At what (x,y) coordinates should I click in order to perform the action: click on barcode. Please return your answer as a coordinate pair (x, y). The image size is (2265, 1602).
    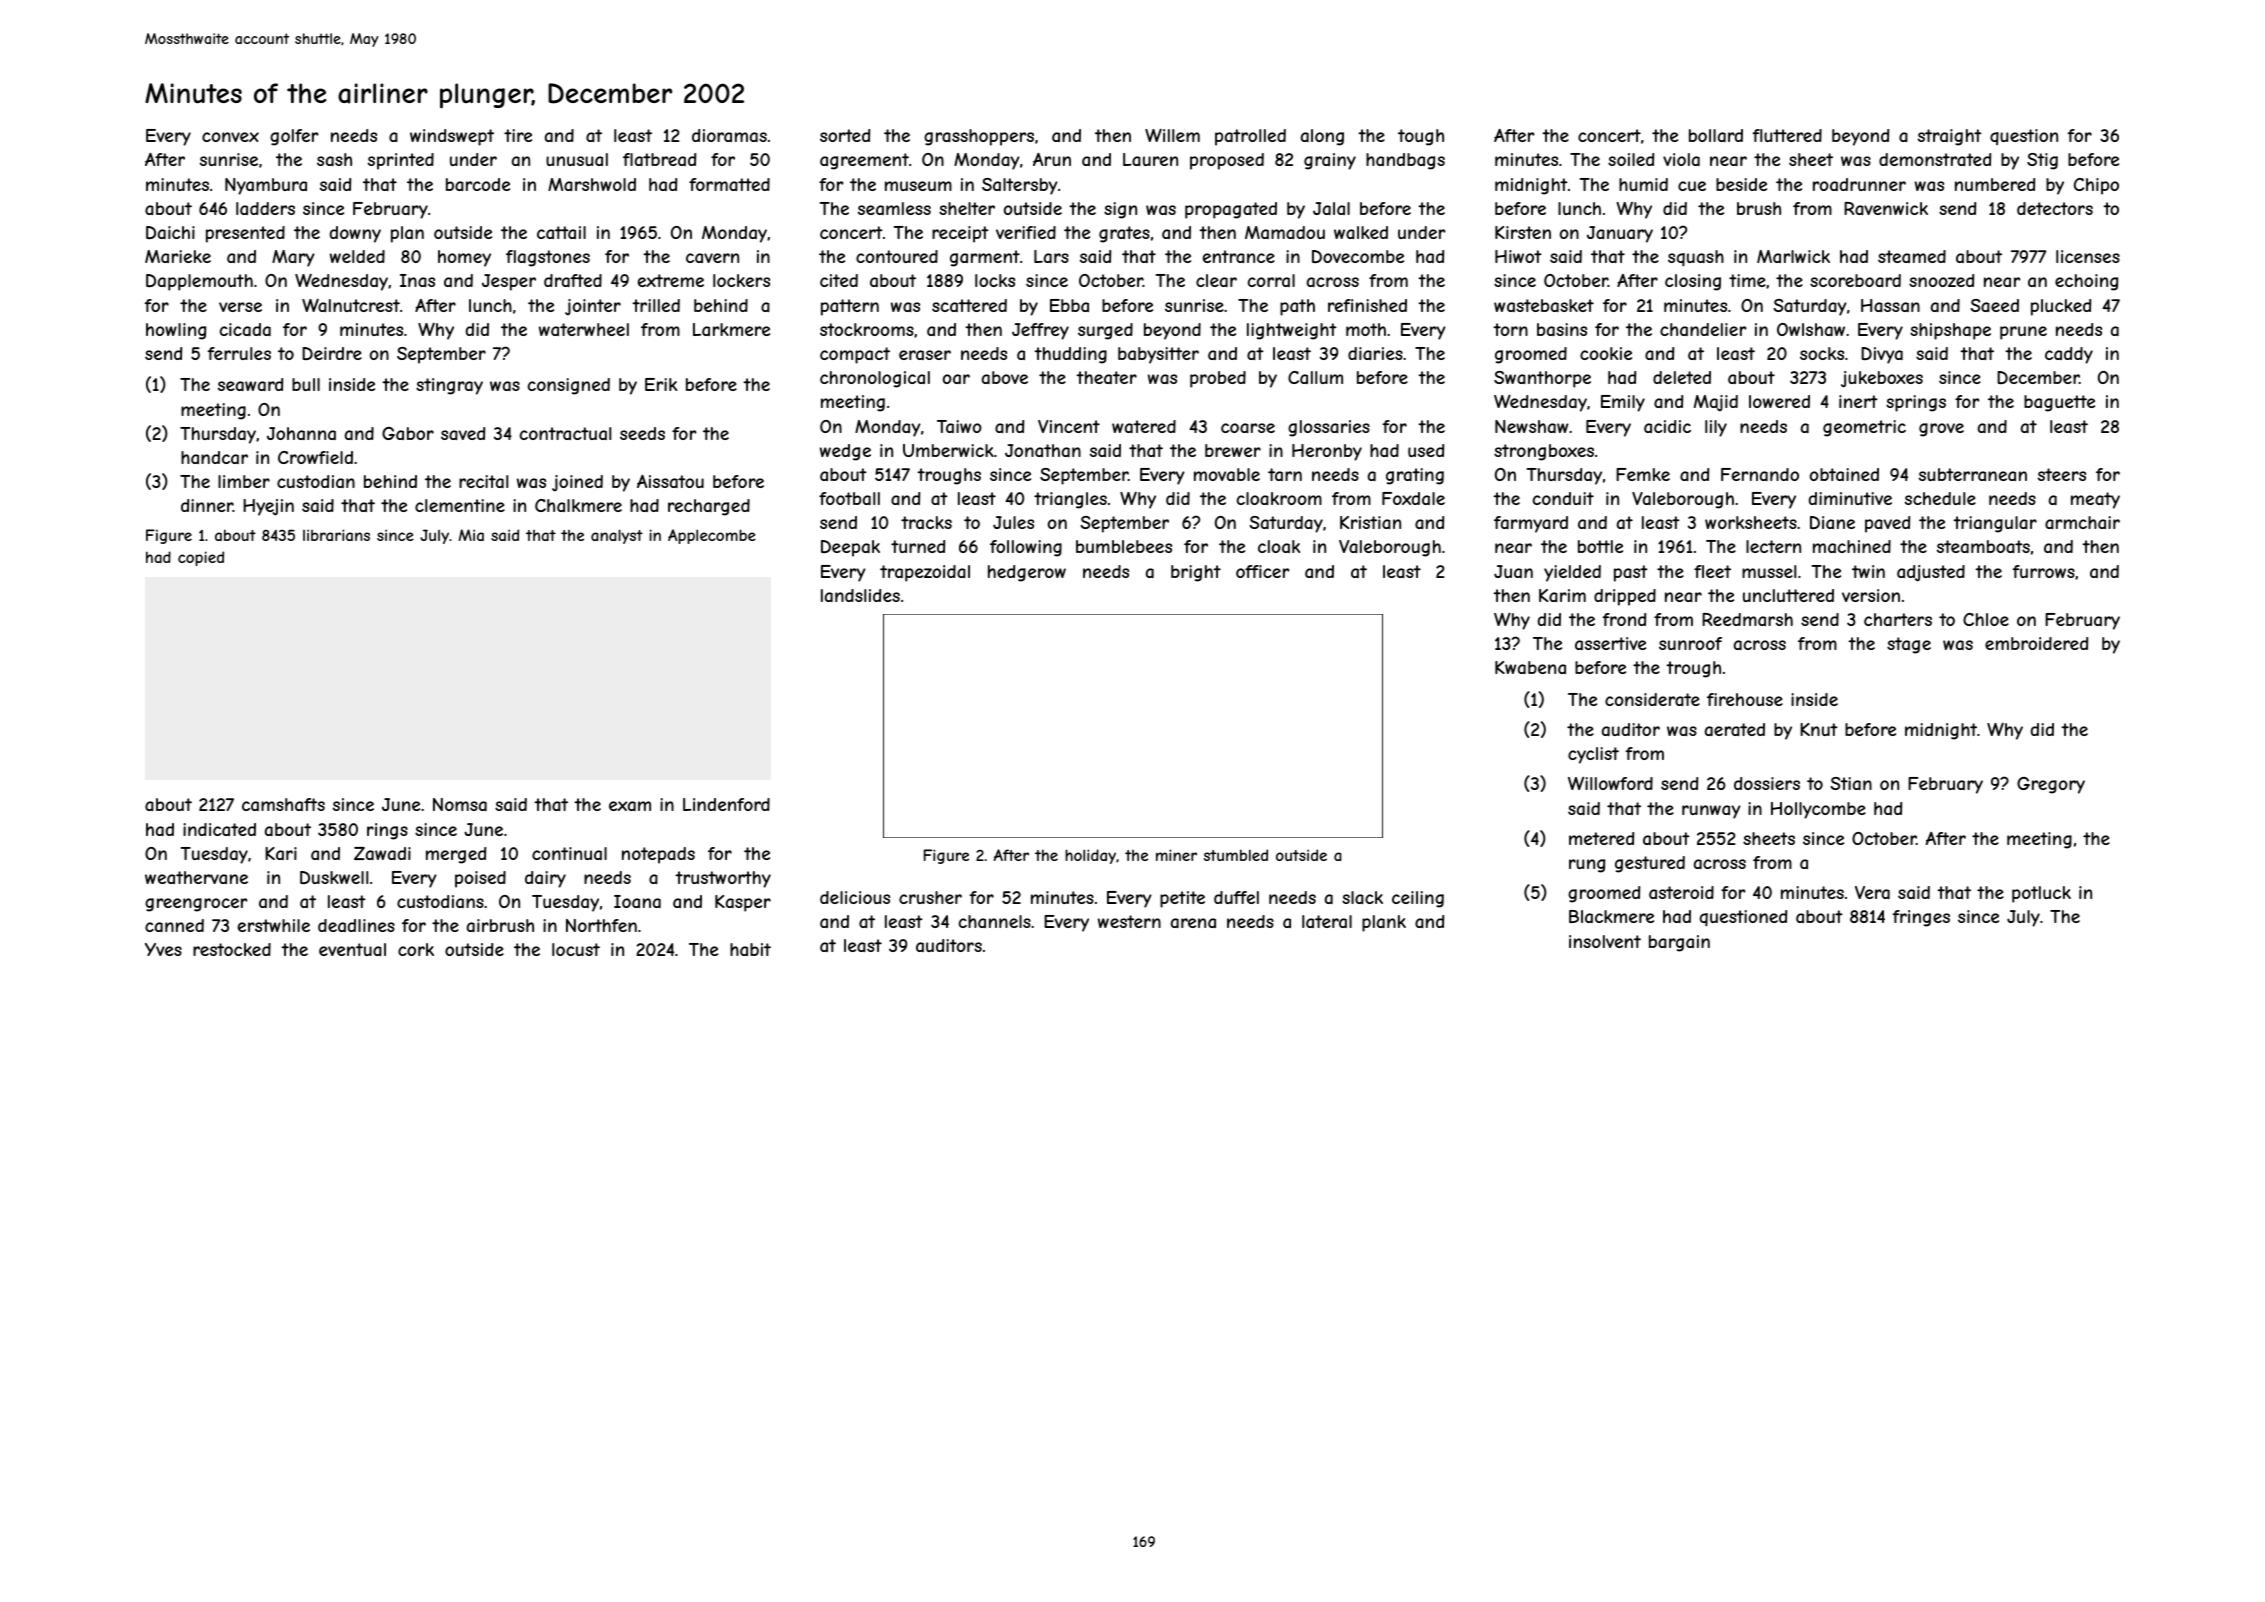
    Looking at the image, I should click on (478, 184).
